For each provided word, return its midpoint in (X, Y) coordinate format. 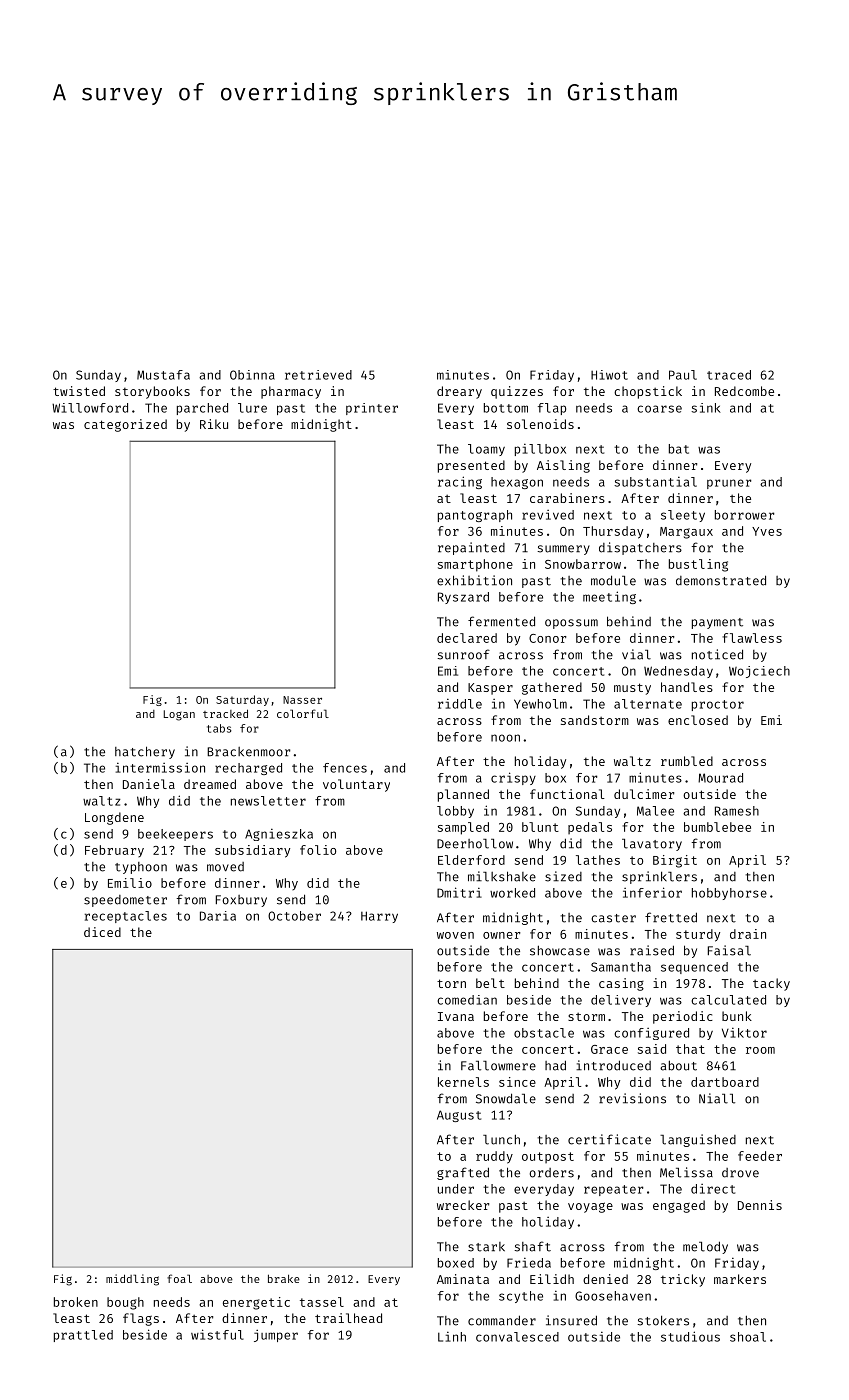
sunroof (463, 654)
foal (179, 1278)
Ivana (456, 1016)
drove (740, 1173)
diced (102, 932)
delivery (621, 1001)
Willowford (90, 408)
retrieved (318, 375)
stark (486, 1247)
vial (636, 654)
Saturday (242, 700)
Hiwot (609, 375)
